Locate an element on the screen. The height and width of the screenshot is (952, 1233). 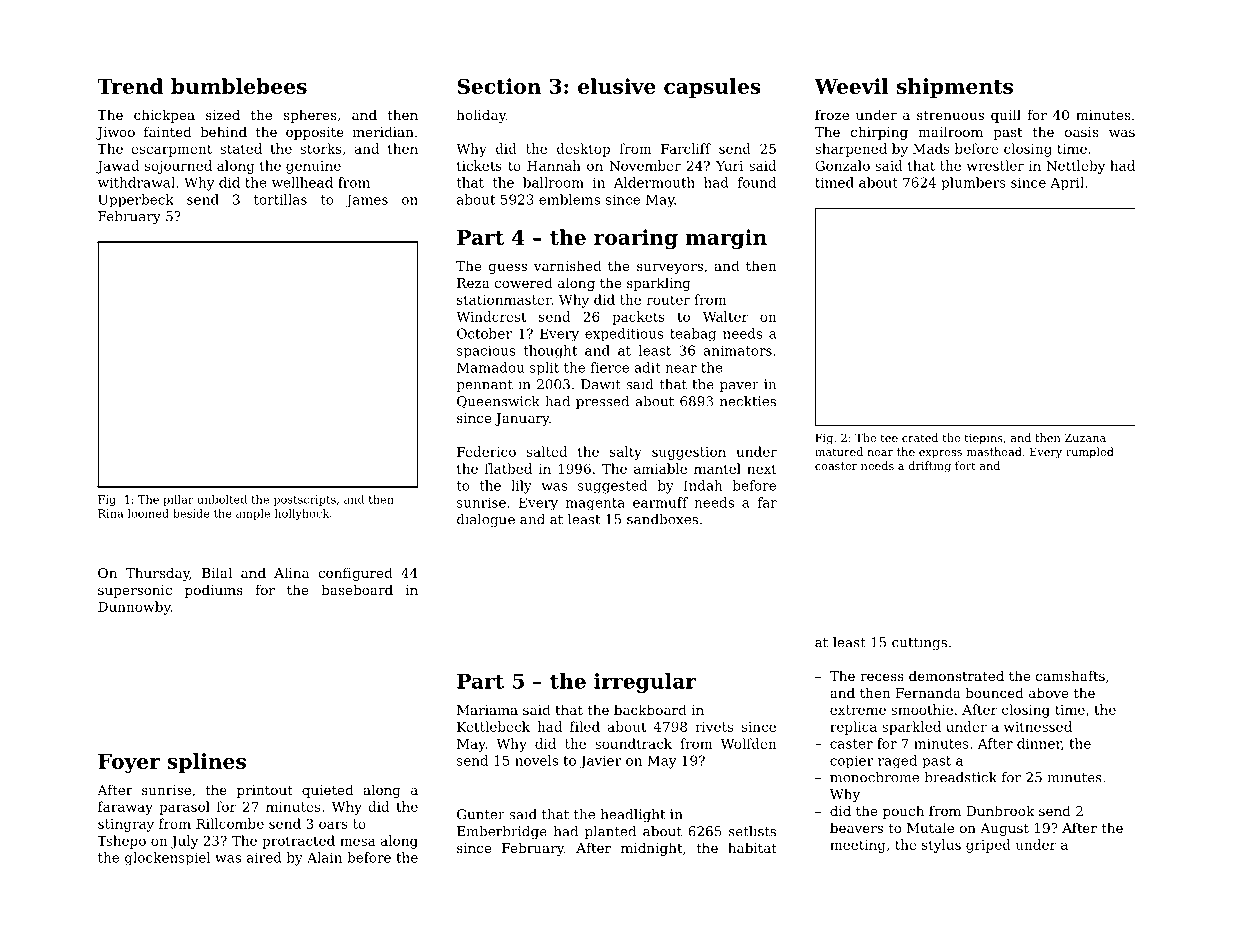
griped is located at coordinates (988, 846).
